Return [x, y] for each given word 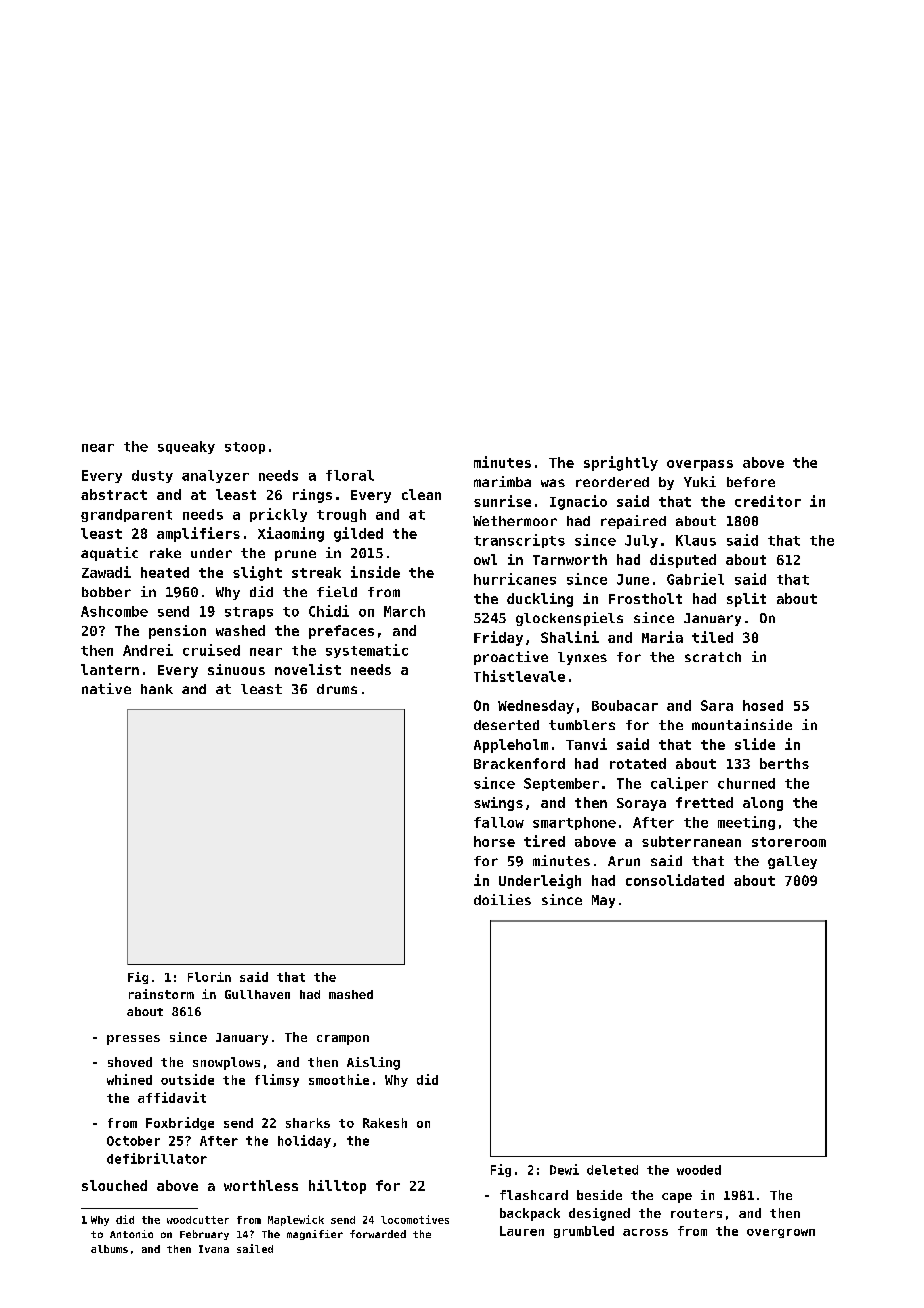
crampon [343, 1040]
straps [249, 613]
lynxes [582, 658]
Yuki [700, 481]
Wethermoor [515, 521]
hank [157, 689]
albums [109, 1249]
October [133, 1141]
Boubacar [625, 705]
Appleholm [511, 746]
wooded [699, 1170]
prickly [278, 515]
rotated [638, 763]
